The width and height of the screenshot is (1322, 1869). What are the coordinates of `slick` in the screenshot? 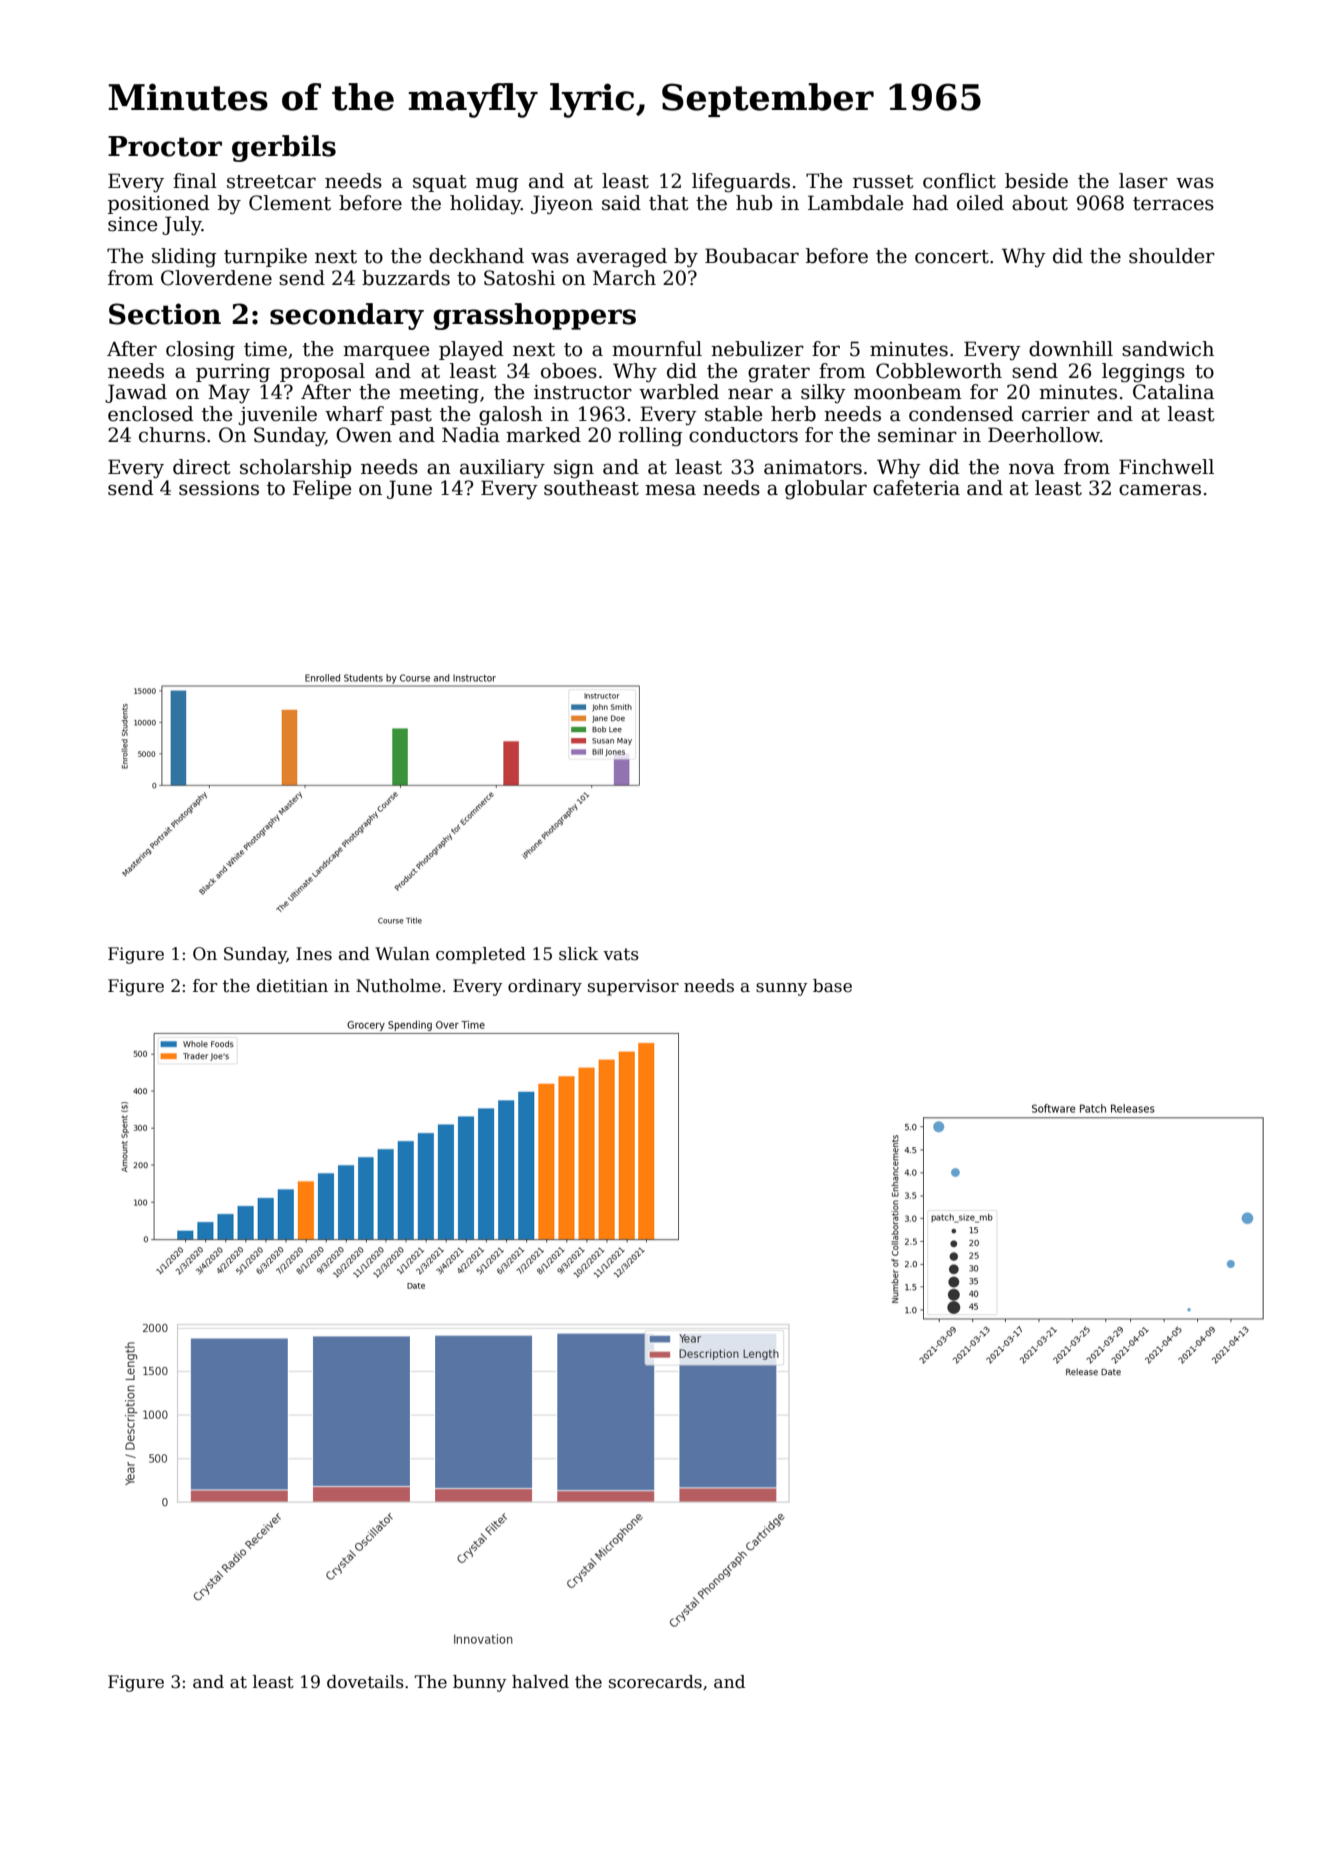 It's located at (578, 954).
